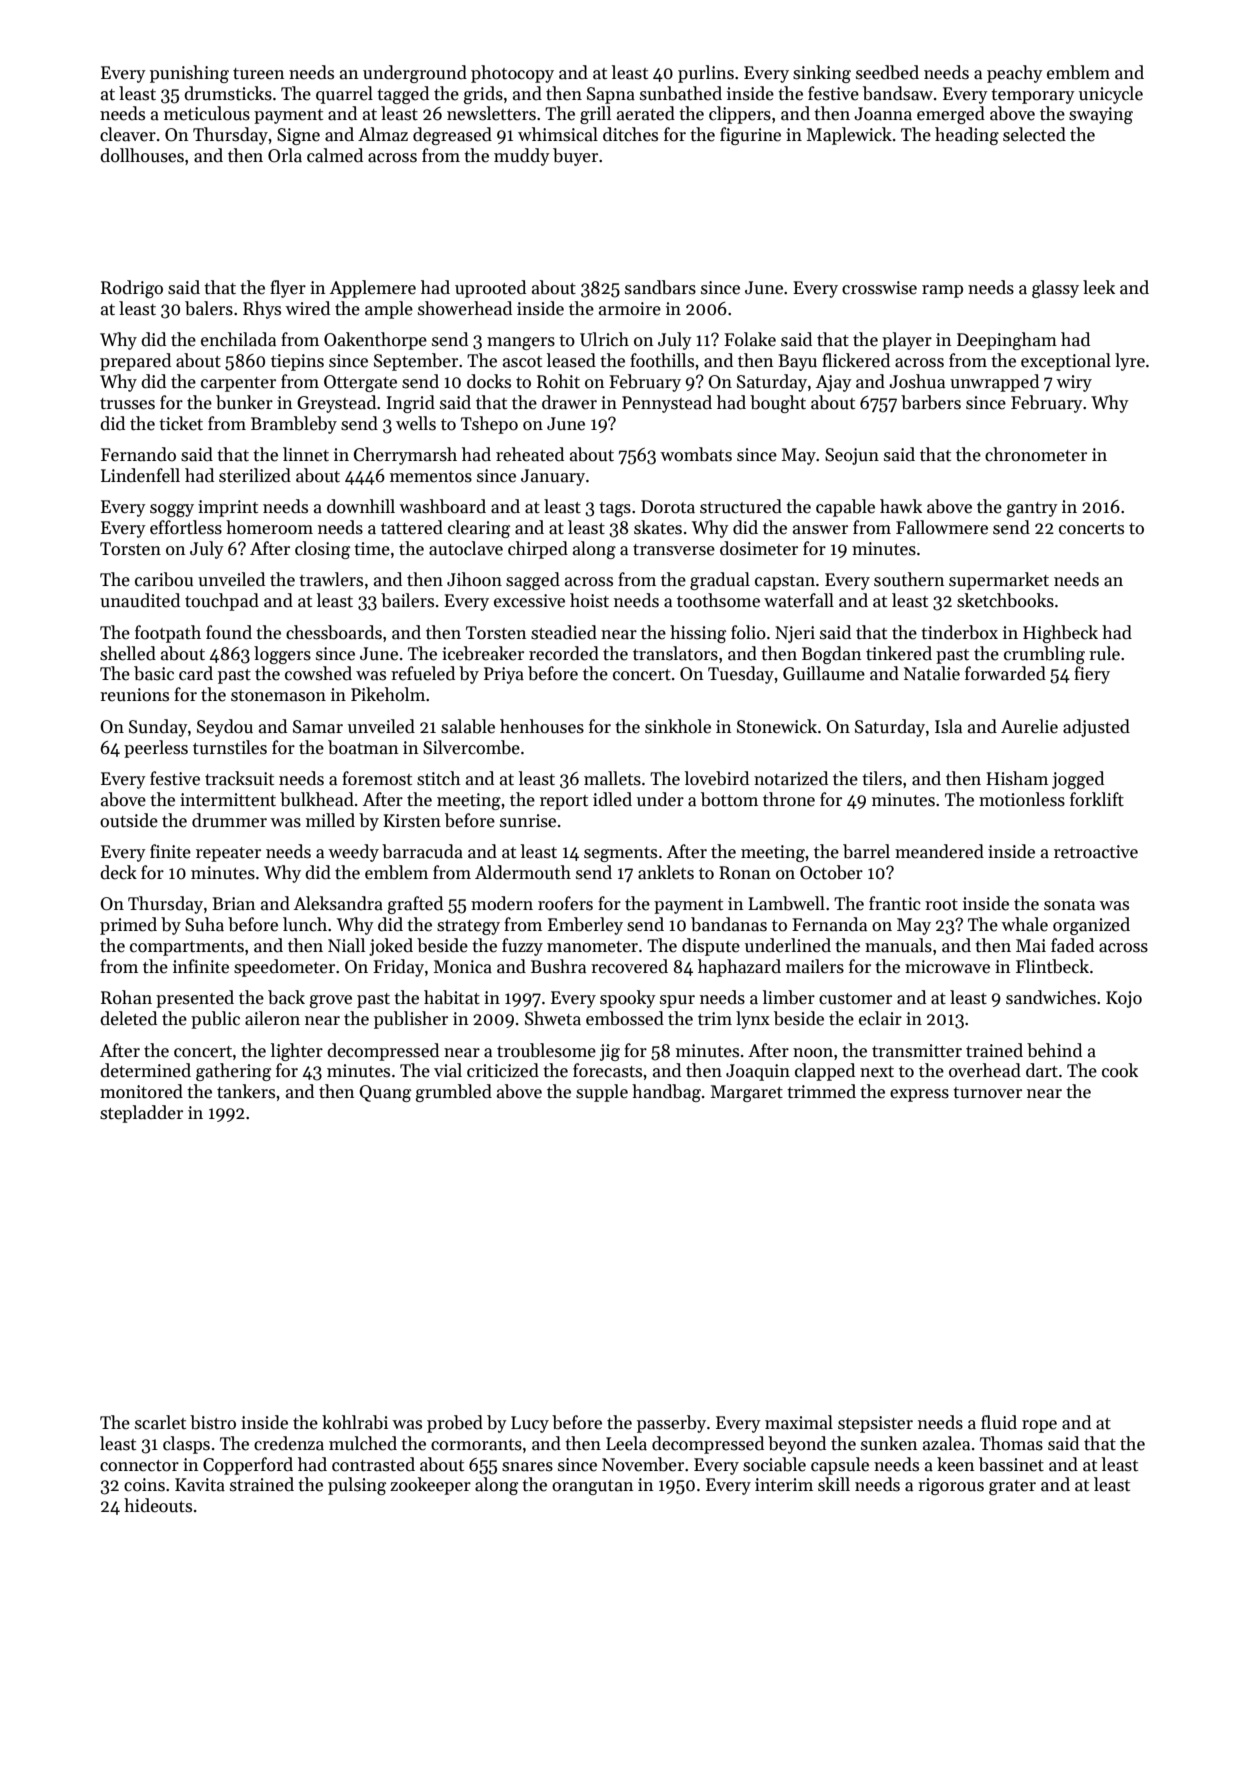 The image size is (1251, 1769). I want to click on sandbars, so click(660, 287).
